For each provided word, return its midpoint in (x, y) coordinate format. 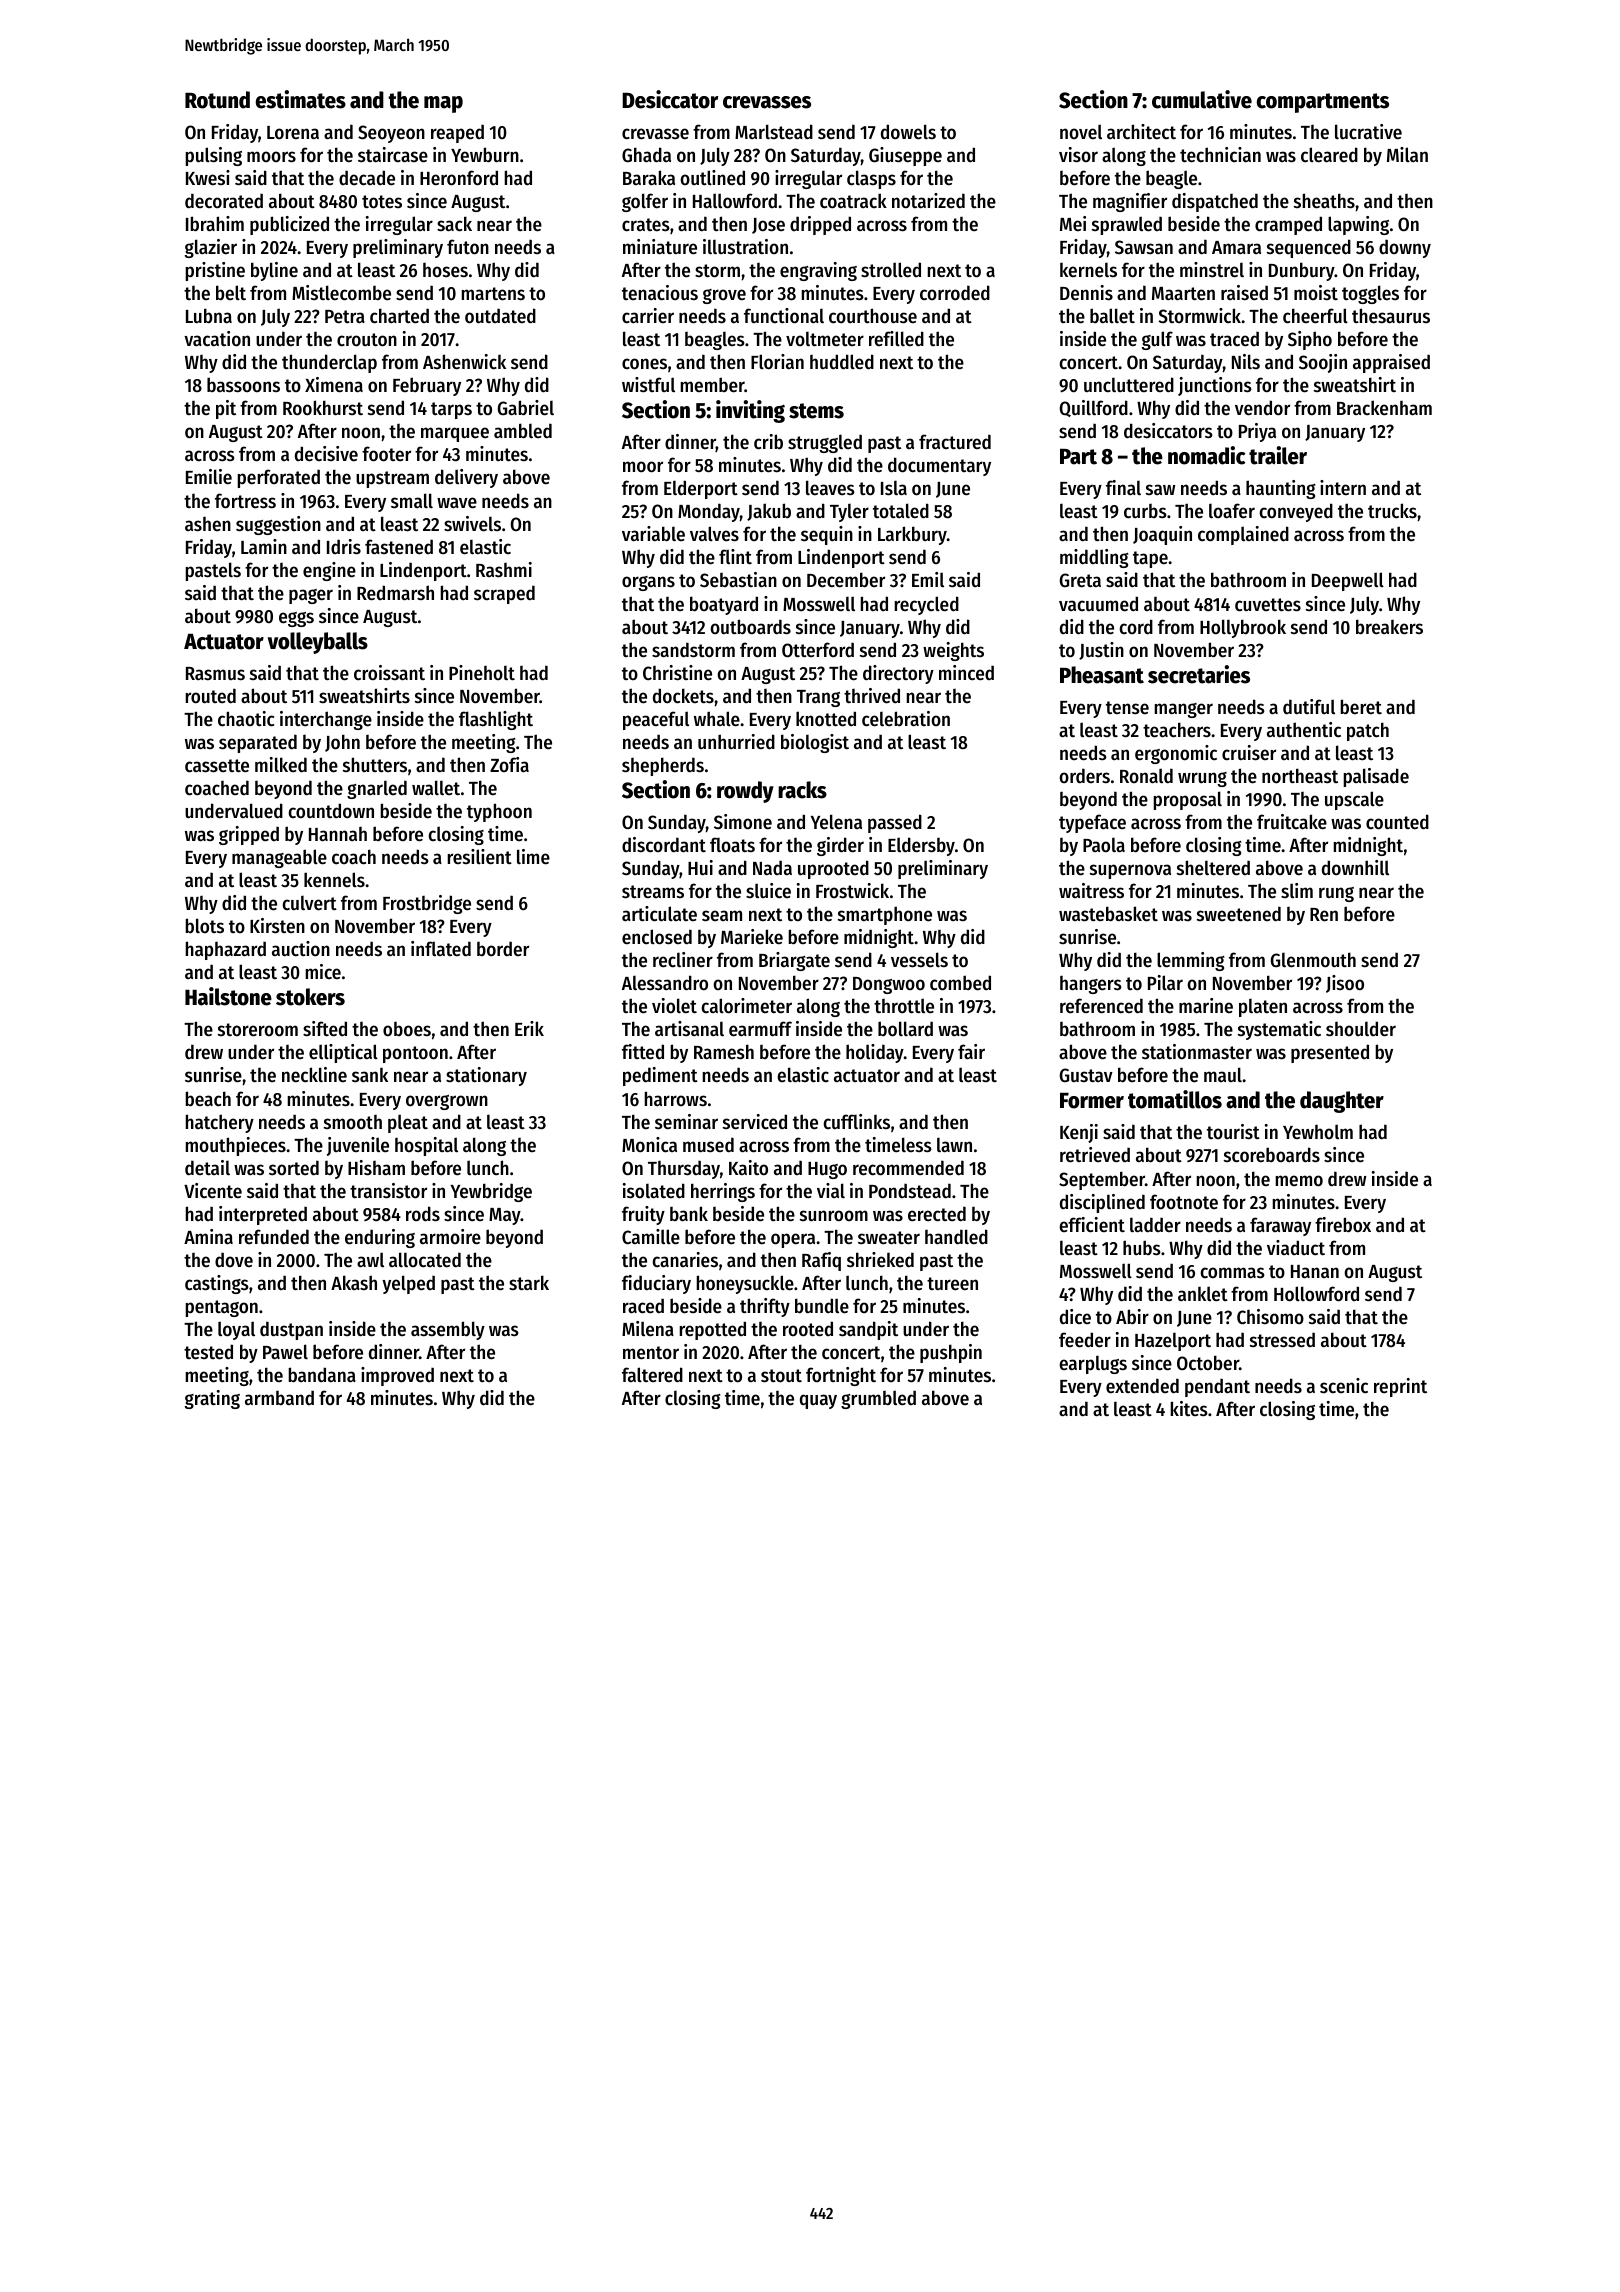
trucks (1392, 511)
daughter (1342, 1102)
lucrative (1368, 132)
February (427, 386)
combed (960, 983)
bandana (322, 1374)
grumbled (878, 1399)
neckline (314, 1075)
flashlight (496, 720)
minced (966, 673)
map (443, 104)
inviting (750, 411)
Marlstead (774, 132)
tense (1127, 708)
